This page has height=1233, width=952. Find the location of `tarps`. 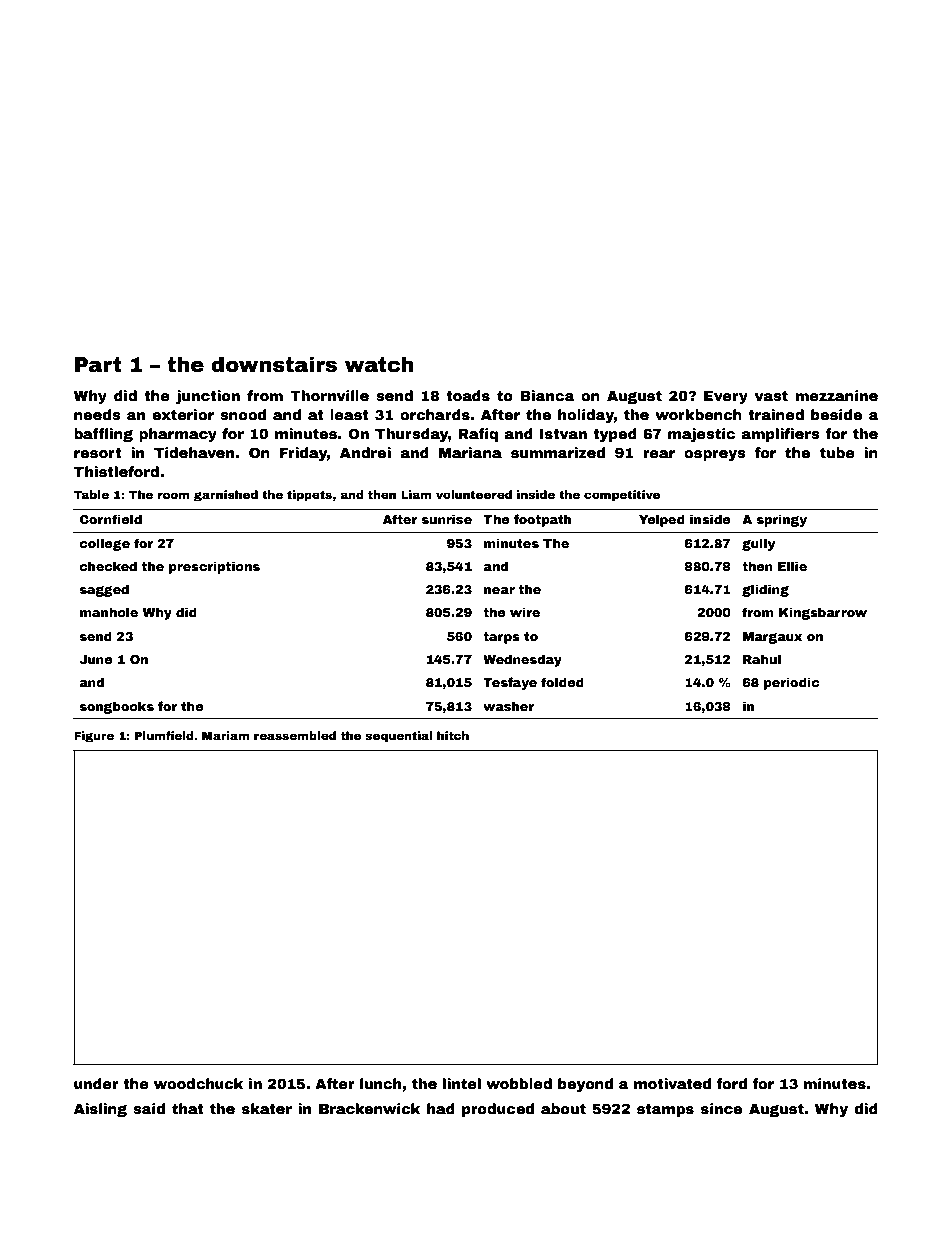

tarps is located at coordinates (501, 638).
